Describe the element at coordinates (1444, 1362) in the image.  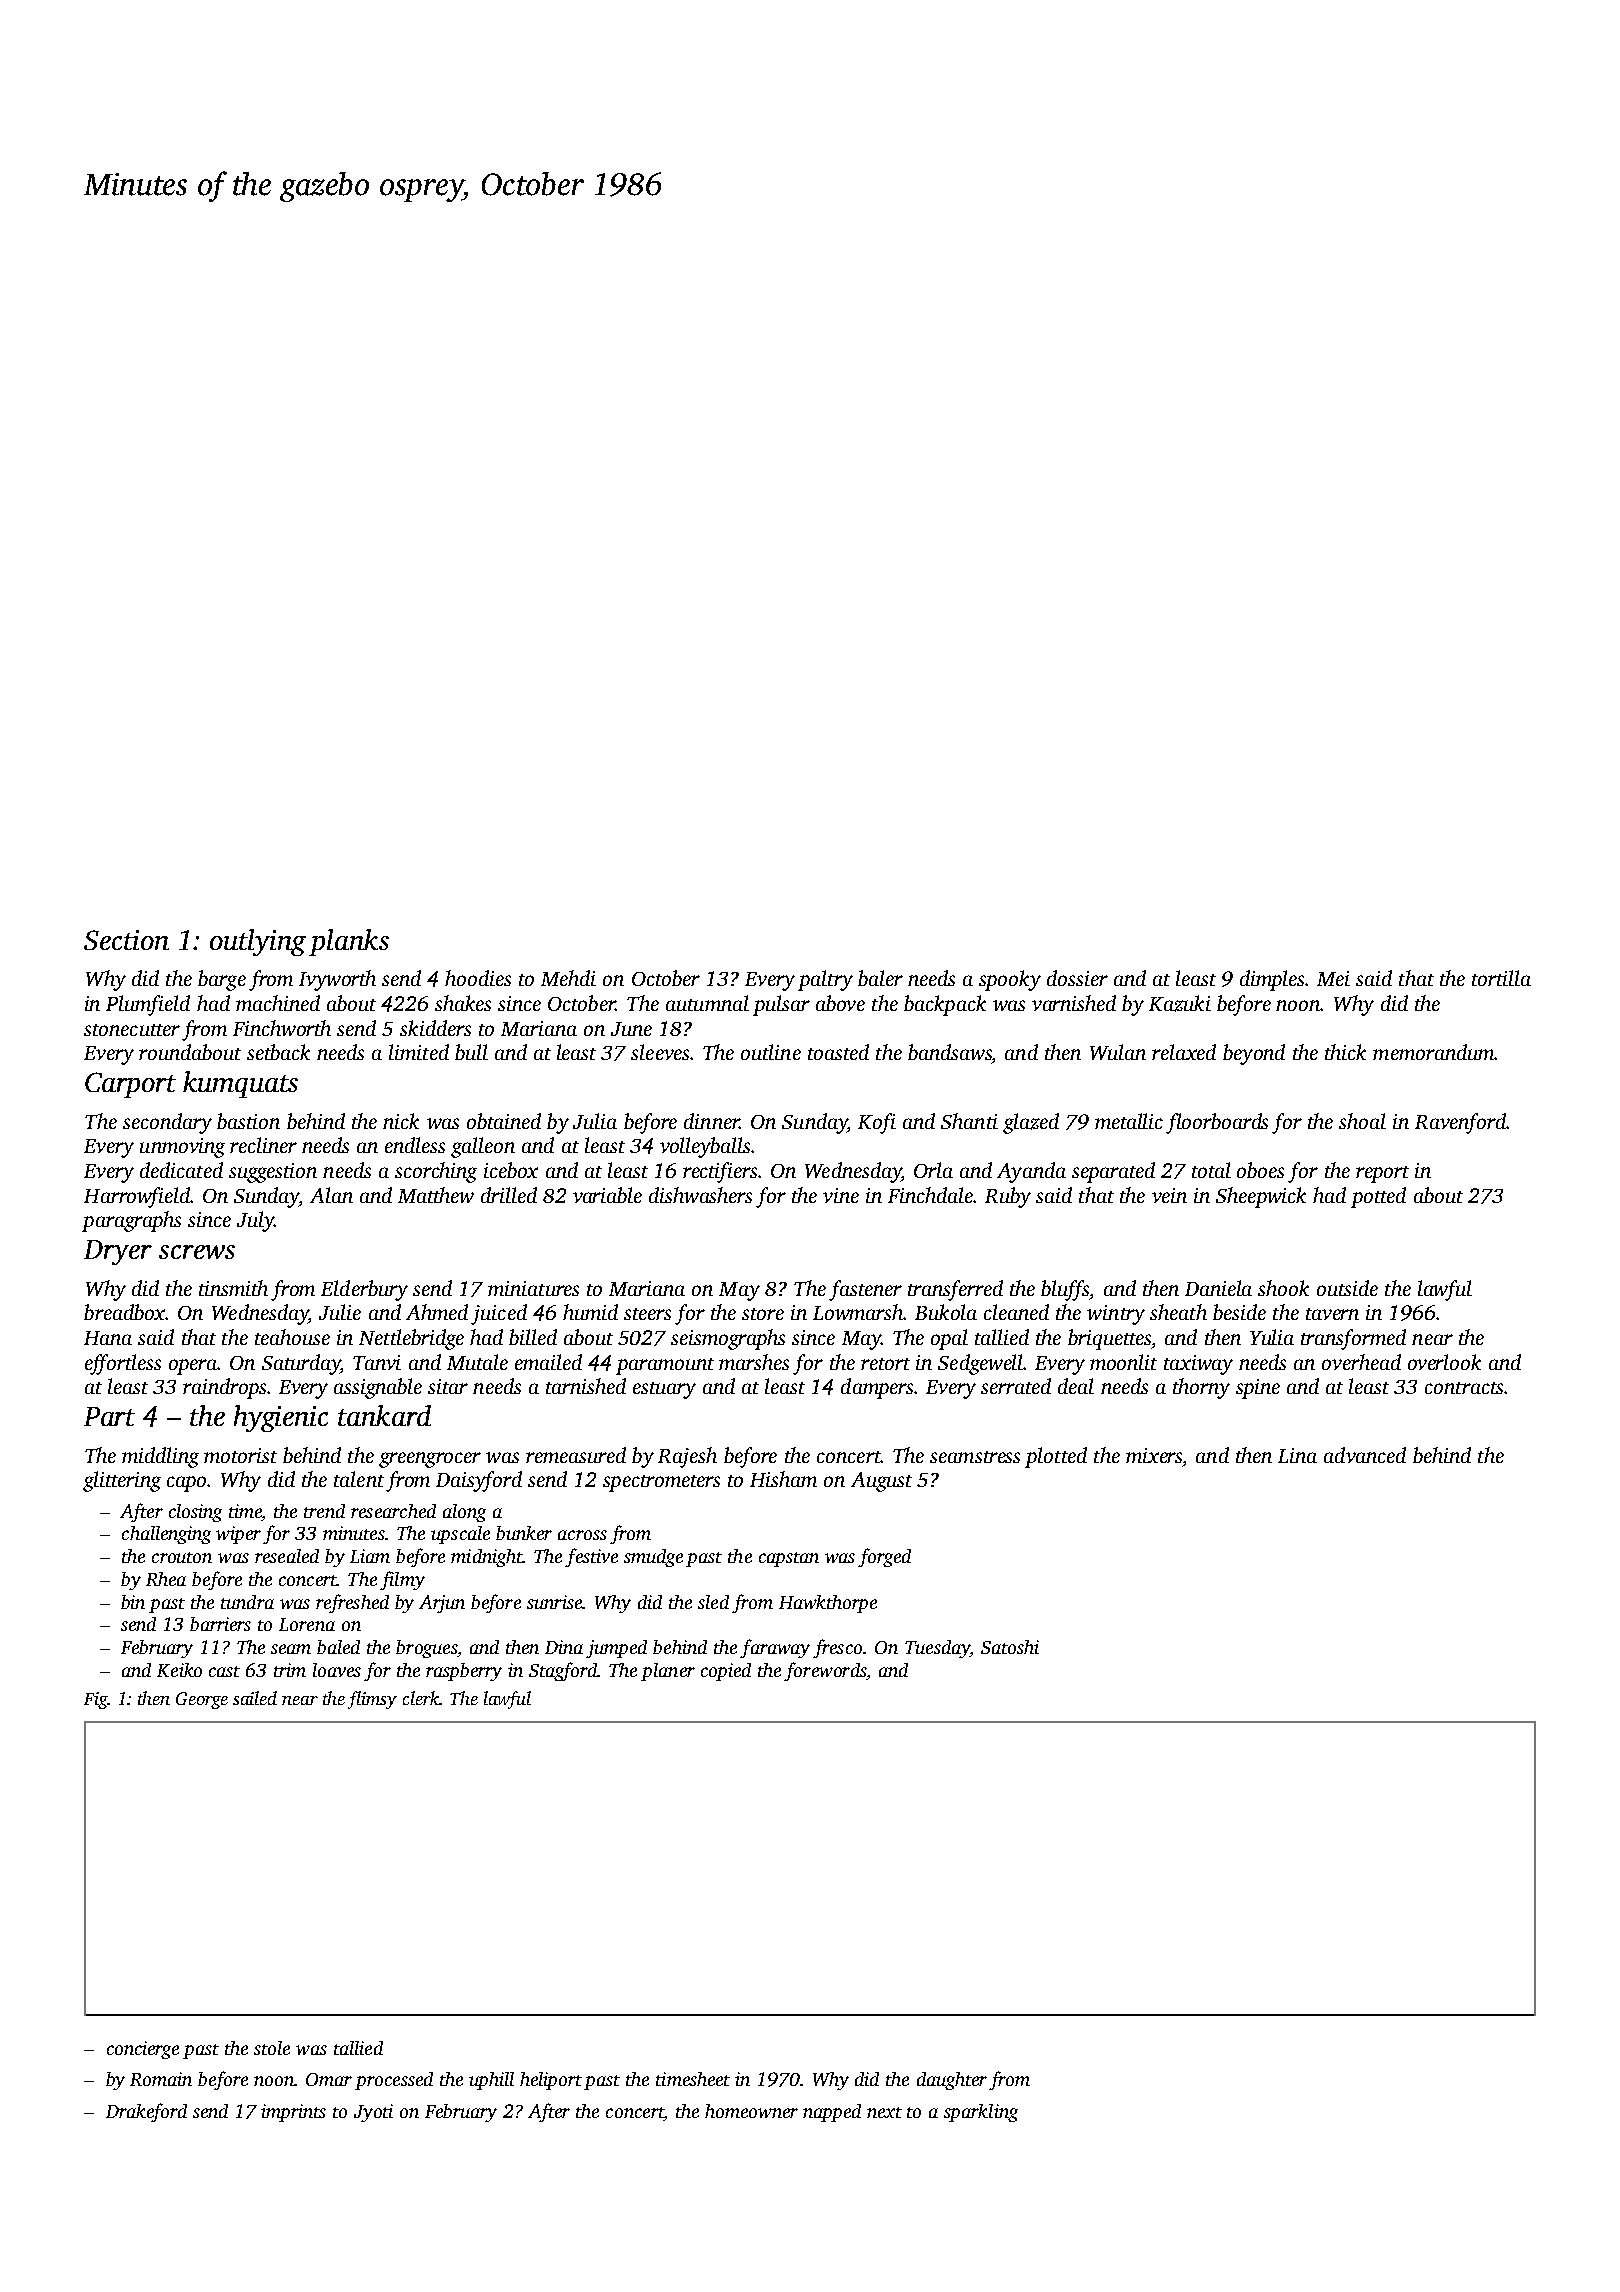
I see `overlook` at that location.
